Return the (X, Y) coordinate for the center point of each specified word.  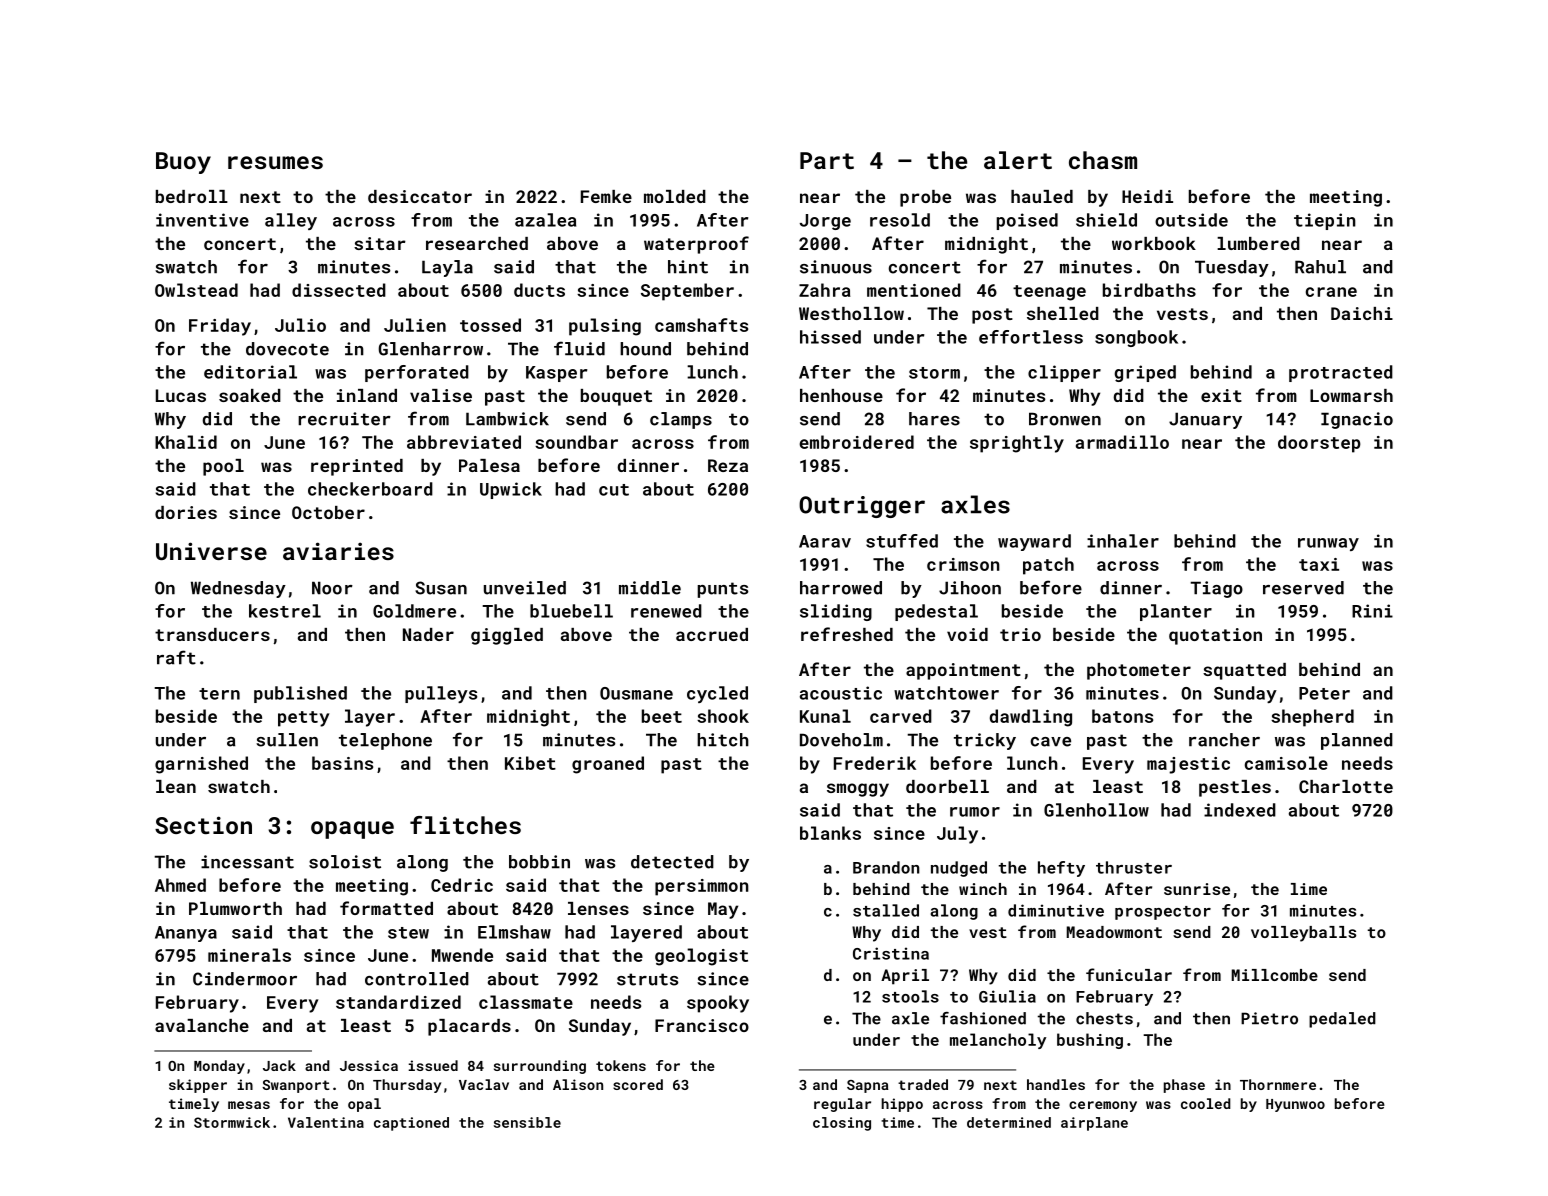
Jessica (369, 1065)
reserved (1303, 588)
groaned (608, 765)
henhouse (841, 395)
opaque (352, 830)
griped (1145, 373)
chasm (1103, 160)
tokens (621, 1065)
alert (1018, 160)
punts (723, 590)
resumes (275, 162)
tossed (490, 325)
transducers (212, 634)
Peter (1324, 693)
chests (1104, 1018)
